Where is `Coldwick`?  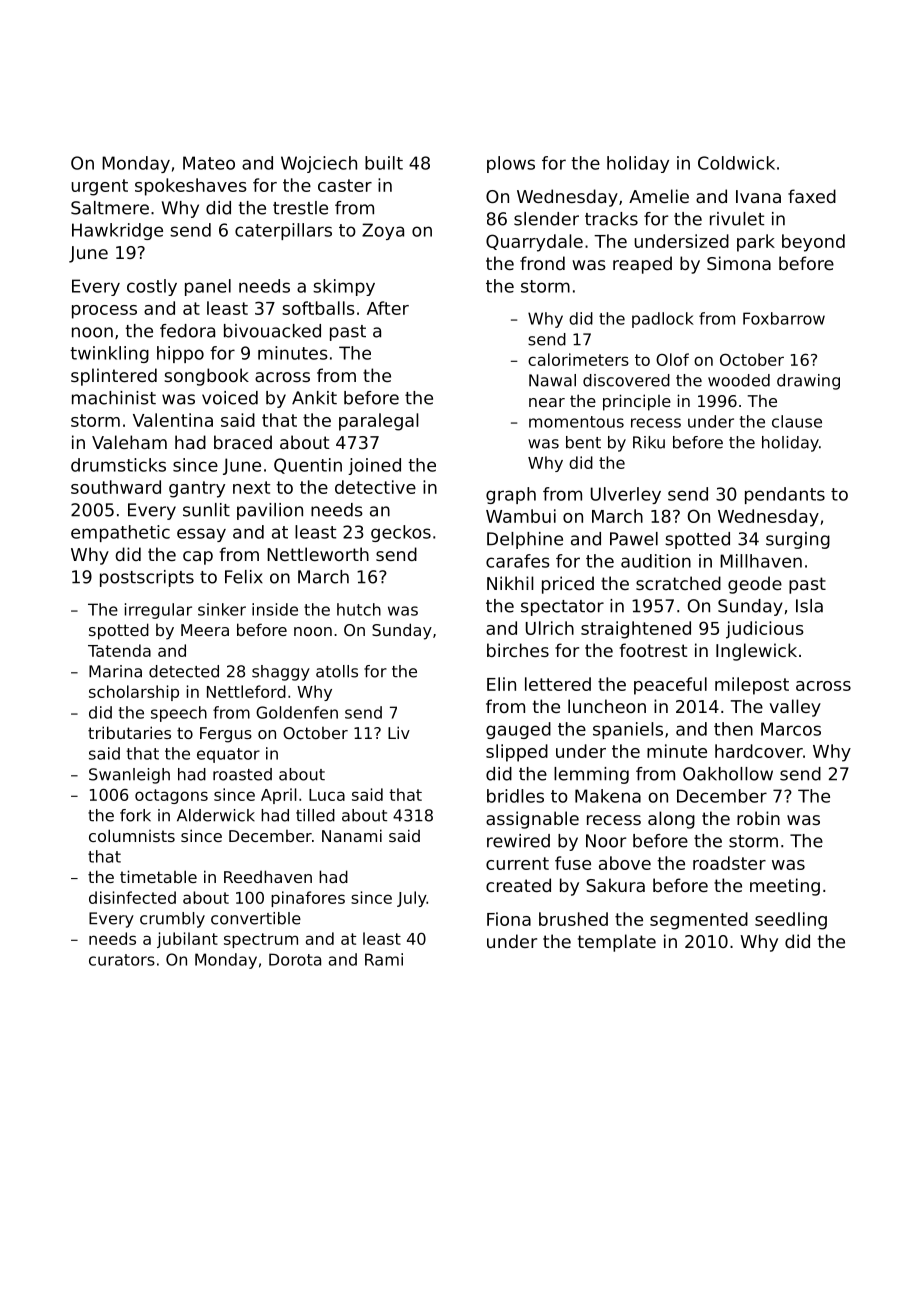 Coldwick is located at coordinates (736, 163).
